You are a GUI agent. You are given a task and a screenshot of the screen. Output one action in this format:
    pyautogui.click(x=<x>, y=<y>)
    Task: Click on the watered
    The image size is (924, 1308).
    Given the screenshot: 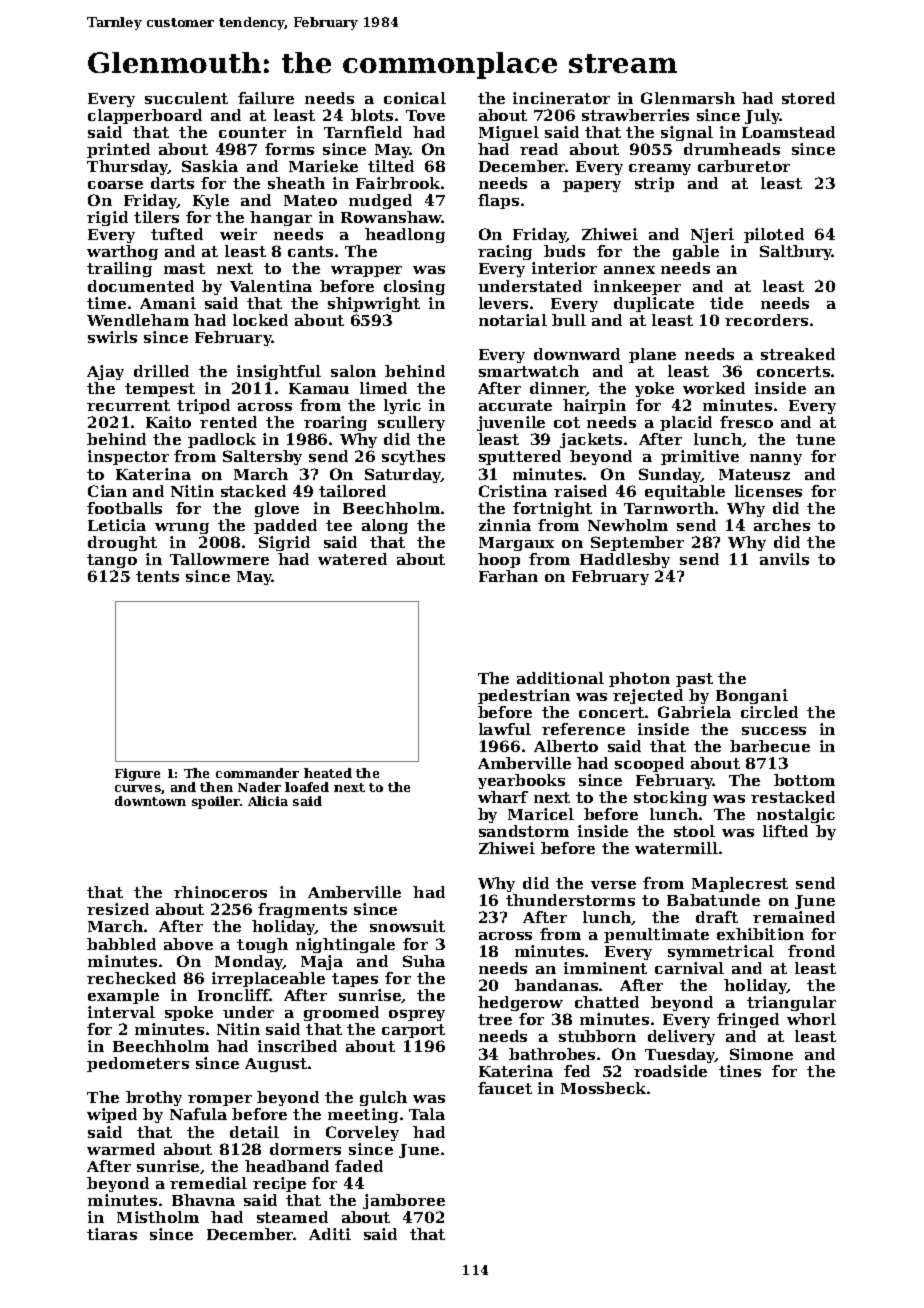 What is the action you would take?
    pyautogui.click(x=352, y=559)
